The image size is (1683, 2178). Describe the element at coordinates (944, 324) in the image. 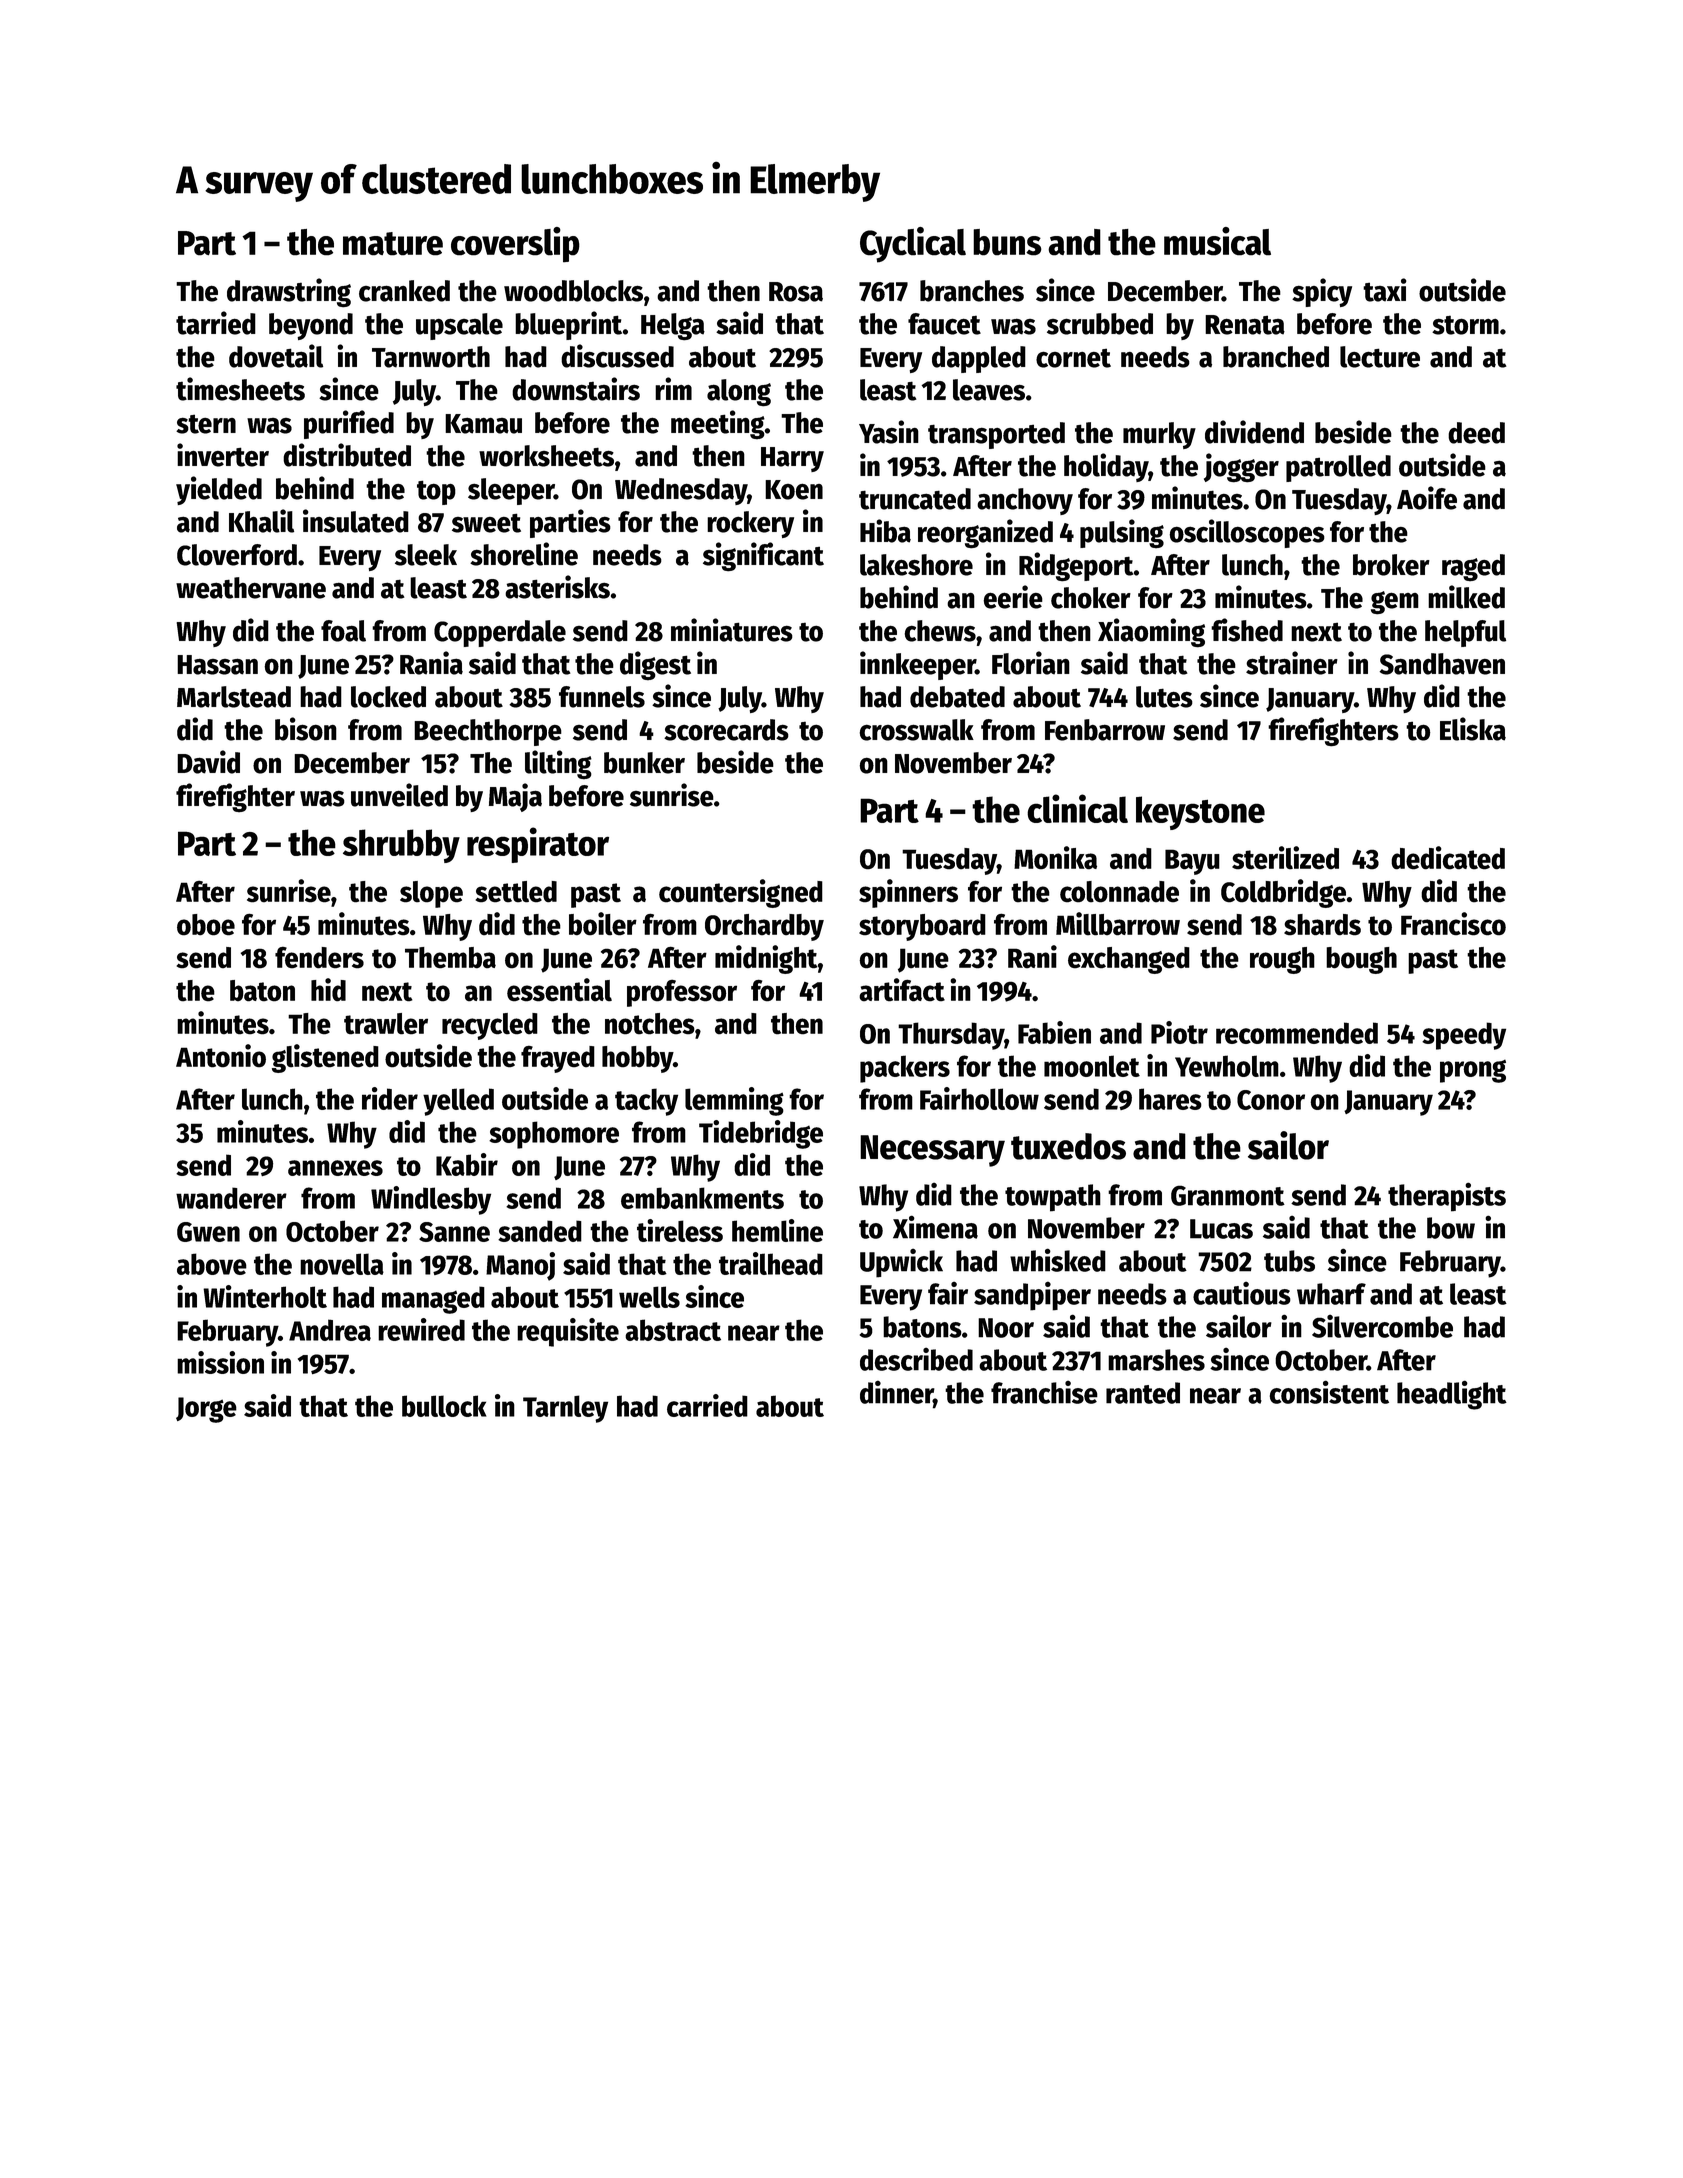

I see `faucet` at that location.
